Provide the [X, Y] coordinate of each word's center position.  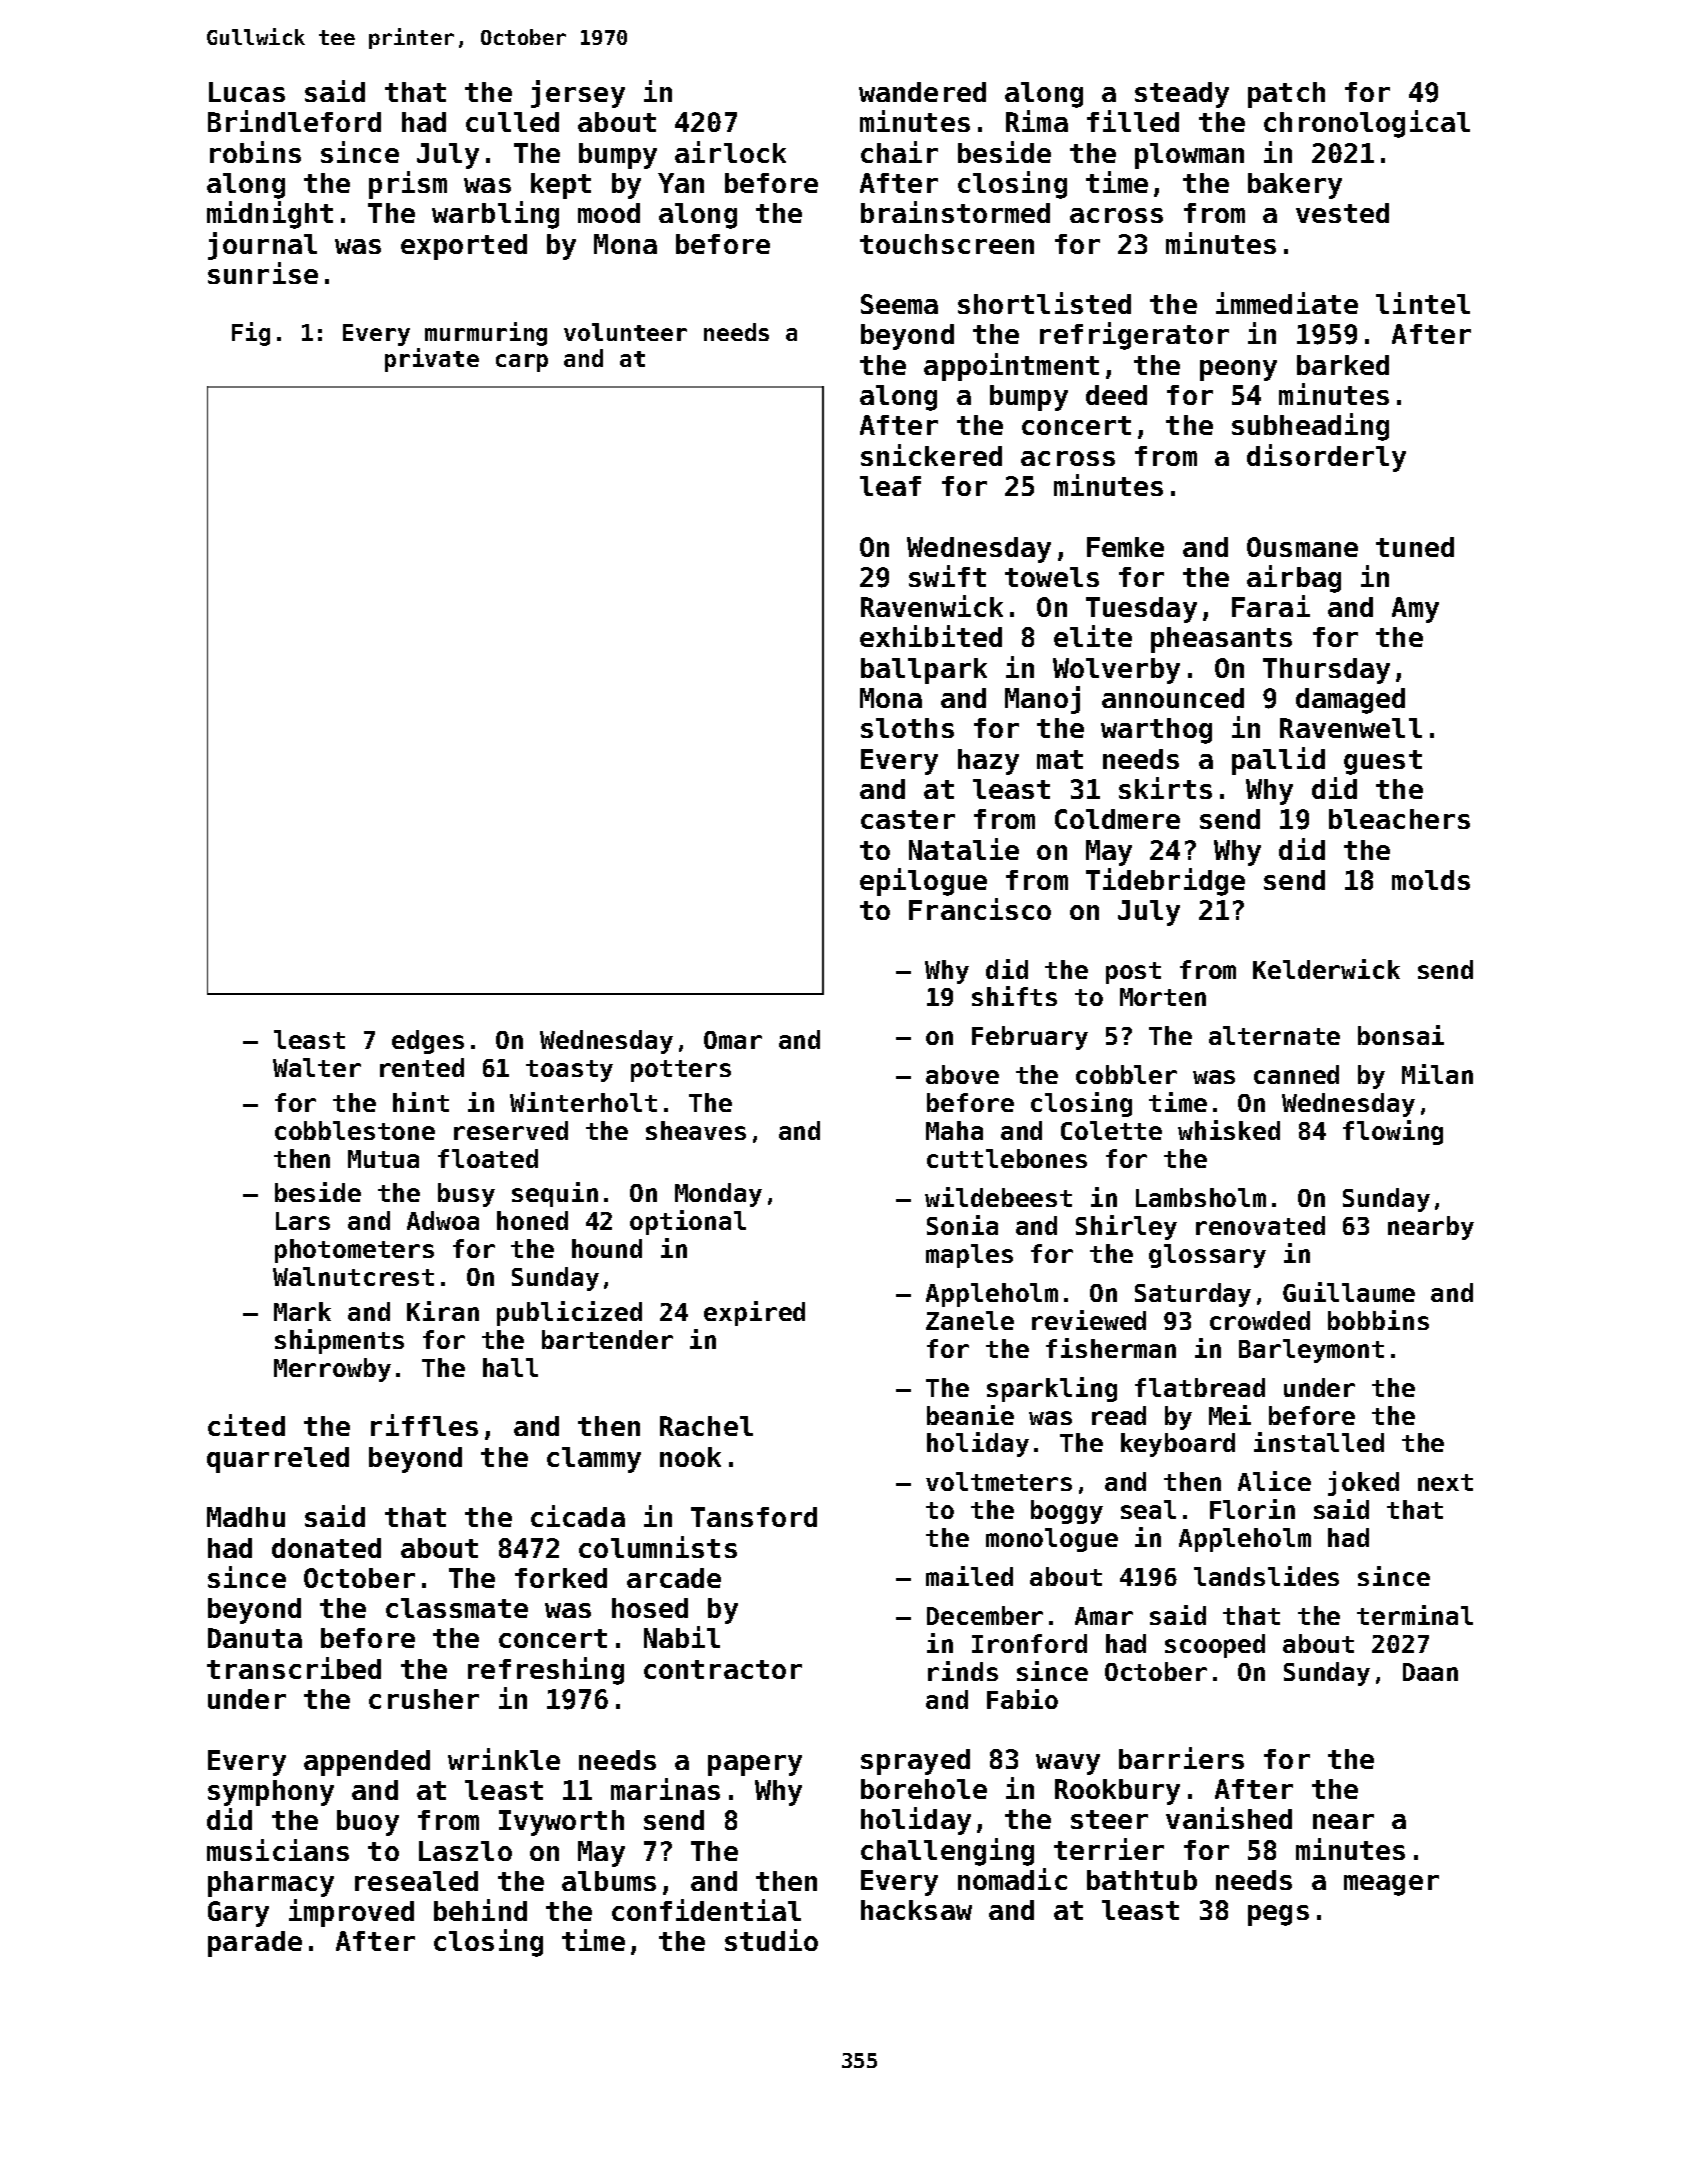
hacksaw [916, 1910]
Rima [1037, 121]
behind [480, 1910]
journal [262, 246]
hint [421, 1102]
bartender [607, 1339]
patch [1286, 95]
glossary [1207, 1256]
